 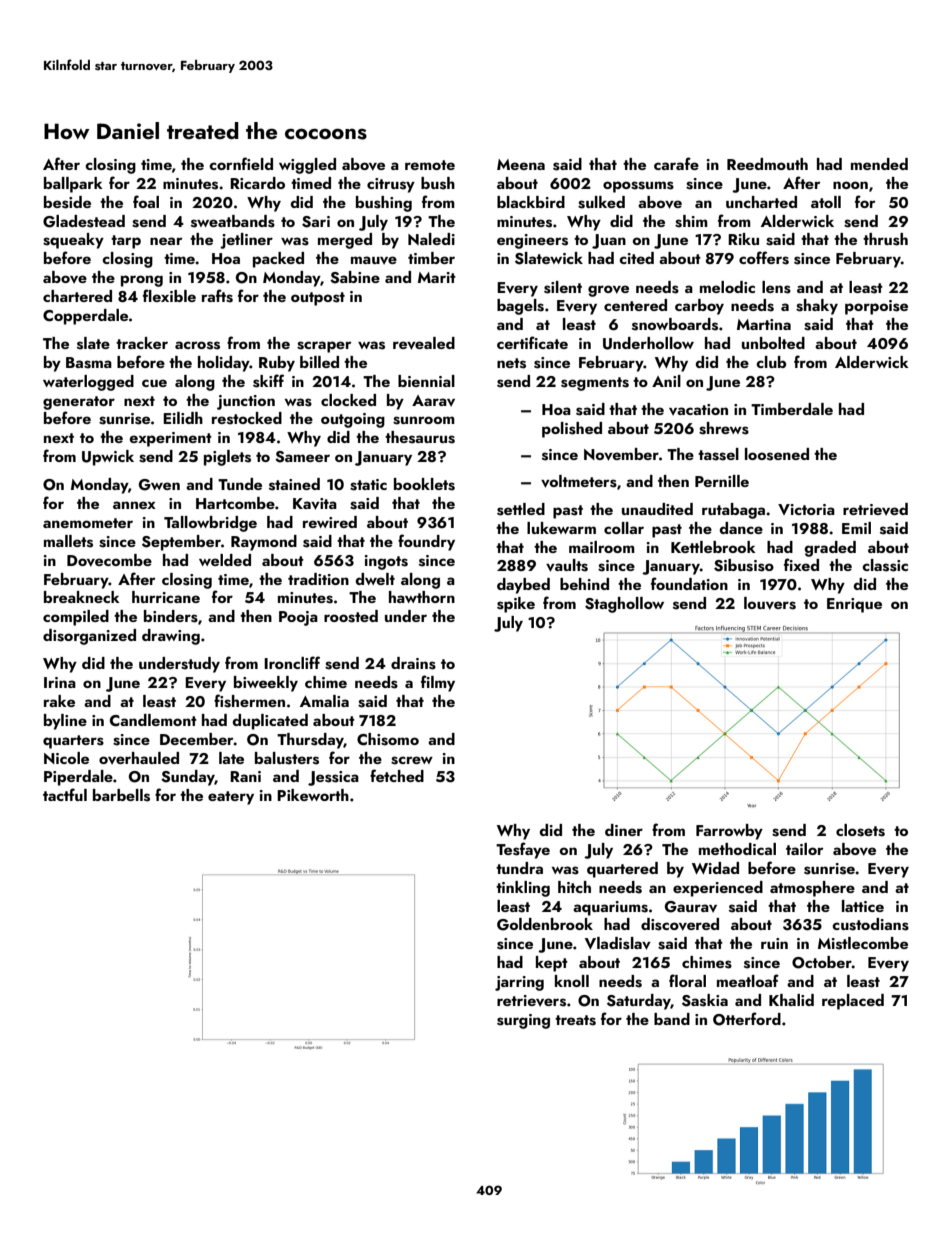 I want to click on Farrowby, so click(x=729, y=832).
